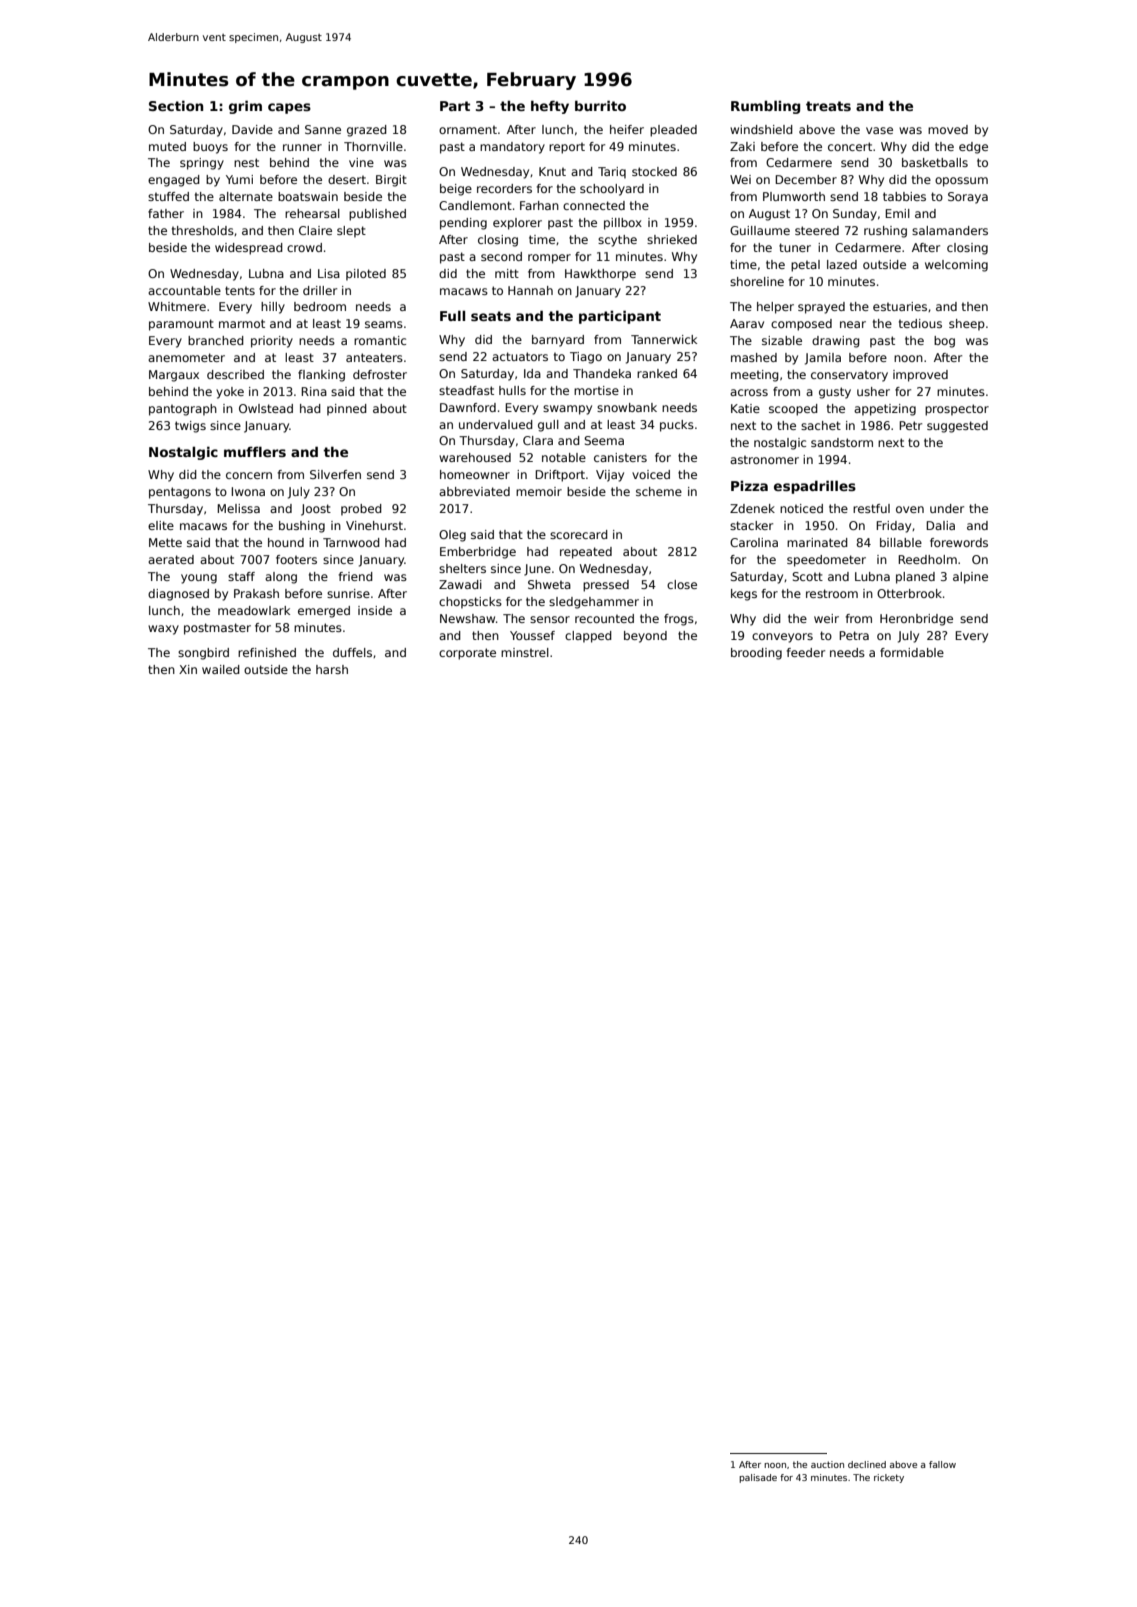  Describe the element at coordinates (806, 652) in the image. I see `feeder` at that location.
